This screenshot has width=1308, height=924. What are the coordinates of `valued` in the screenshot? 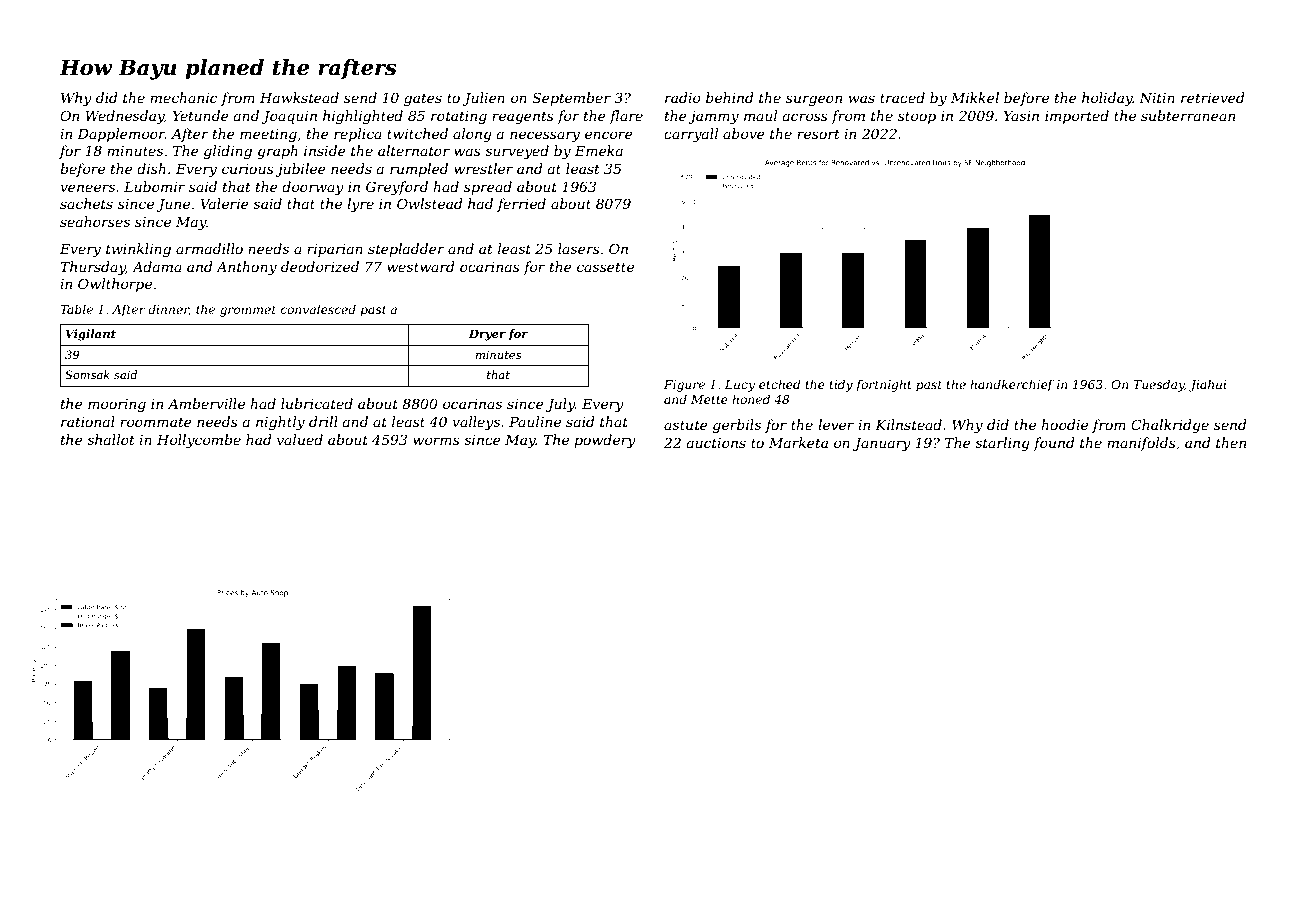 It's located at (300, 439).
